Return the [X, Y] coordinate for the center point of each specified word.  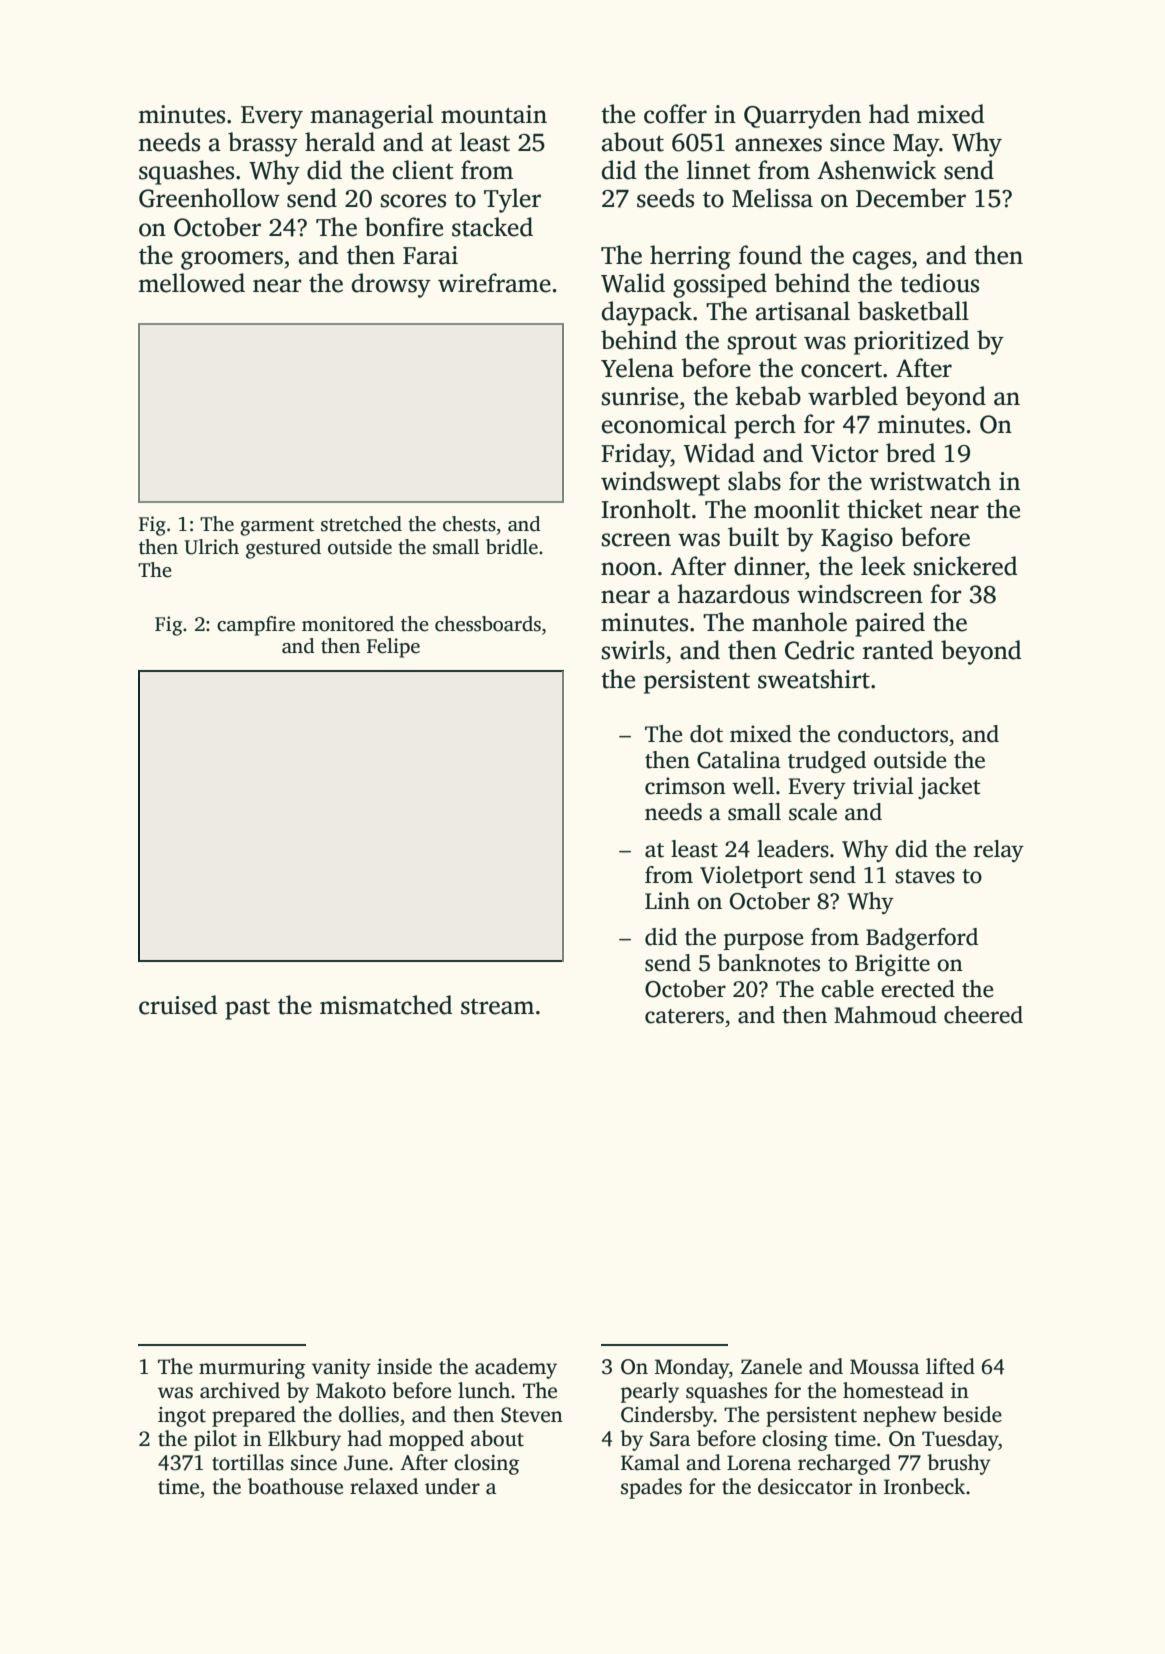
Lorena [759, 1463]
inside [404, 1366]
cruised [178, 1005]
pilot [215, 1440]
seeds [665, 198]
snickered [965, 566]
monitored [348, 624]
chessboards [488, 624]
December [911, 198]
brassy [263, 144]
